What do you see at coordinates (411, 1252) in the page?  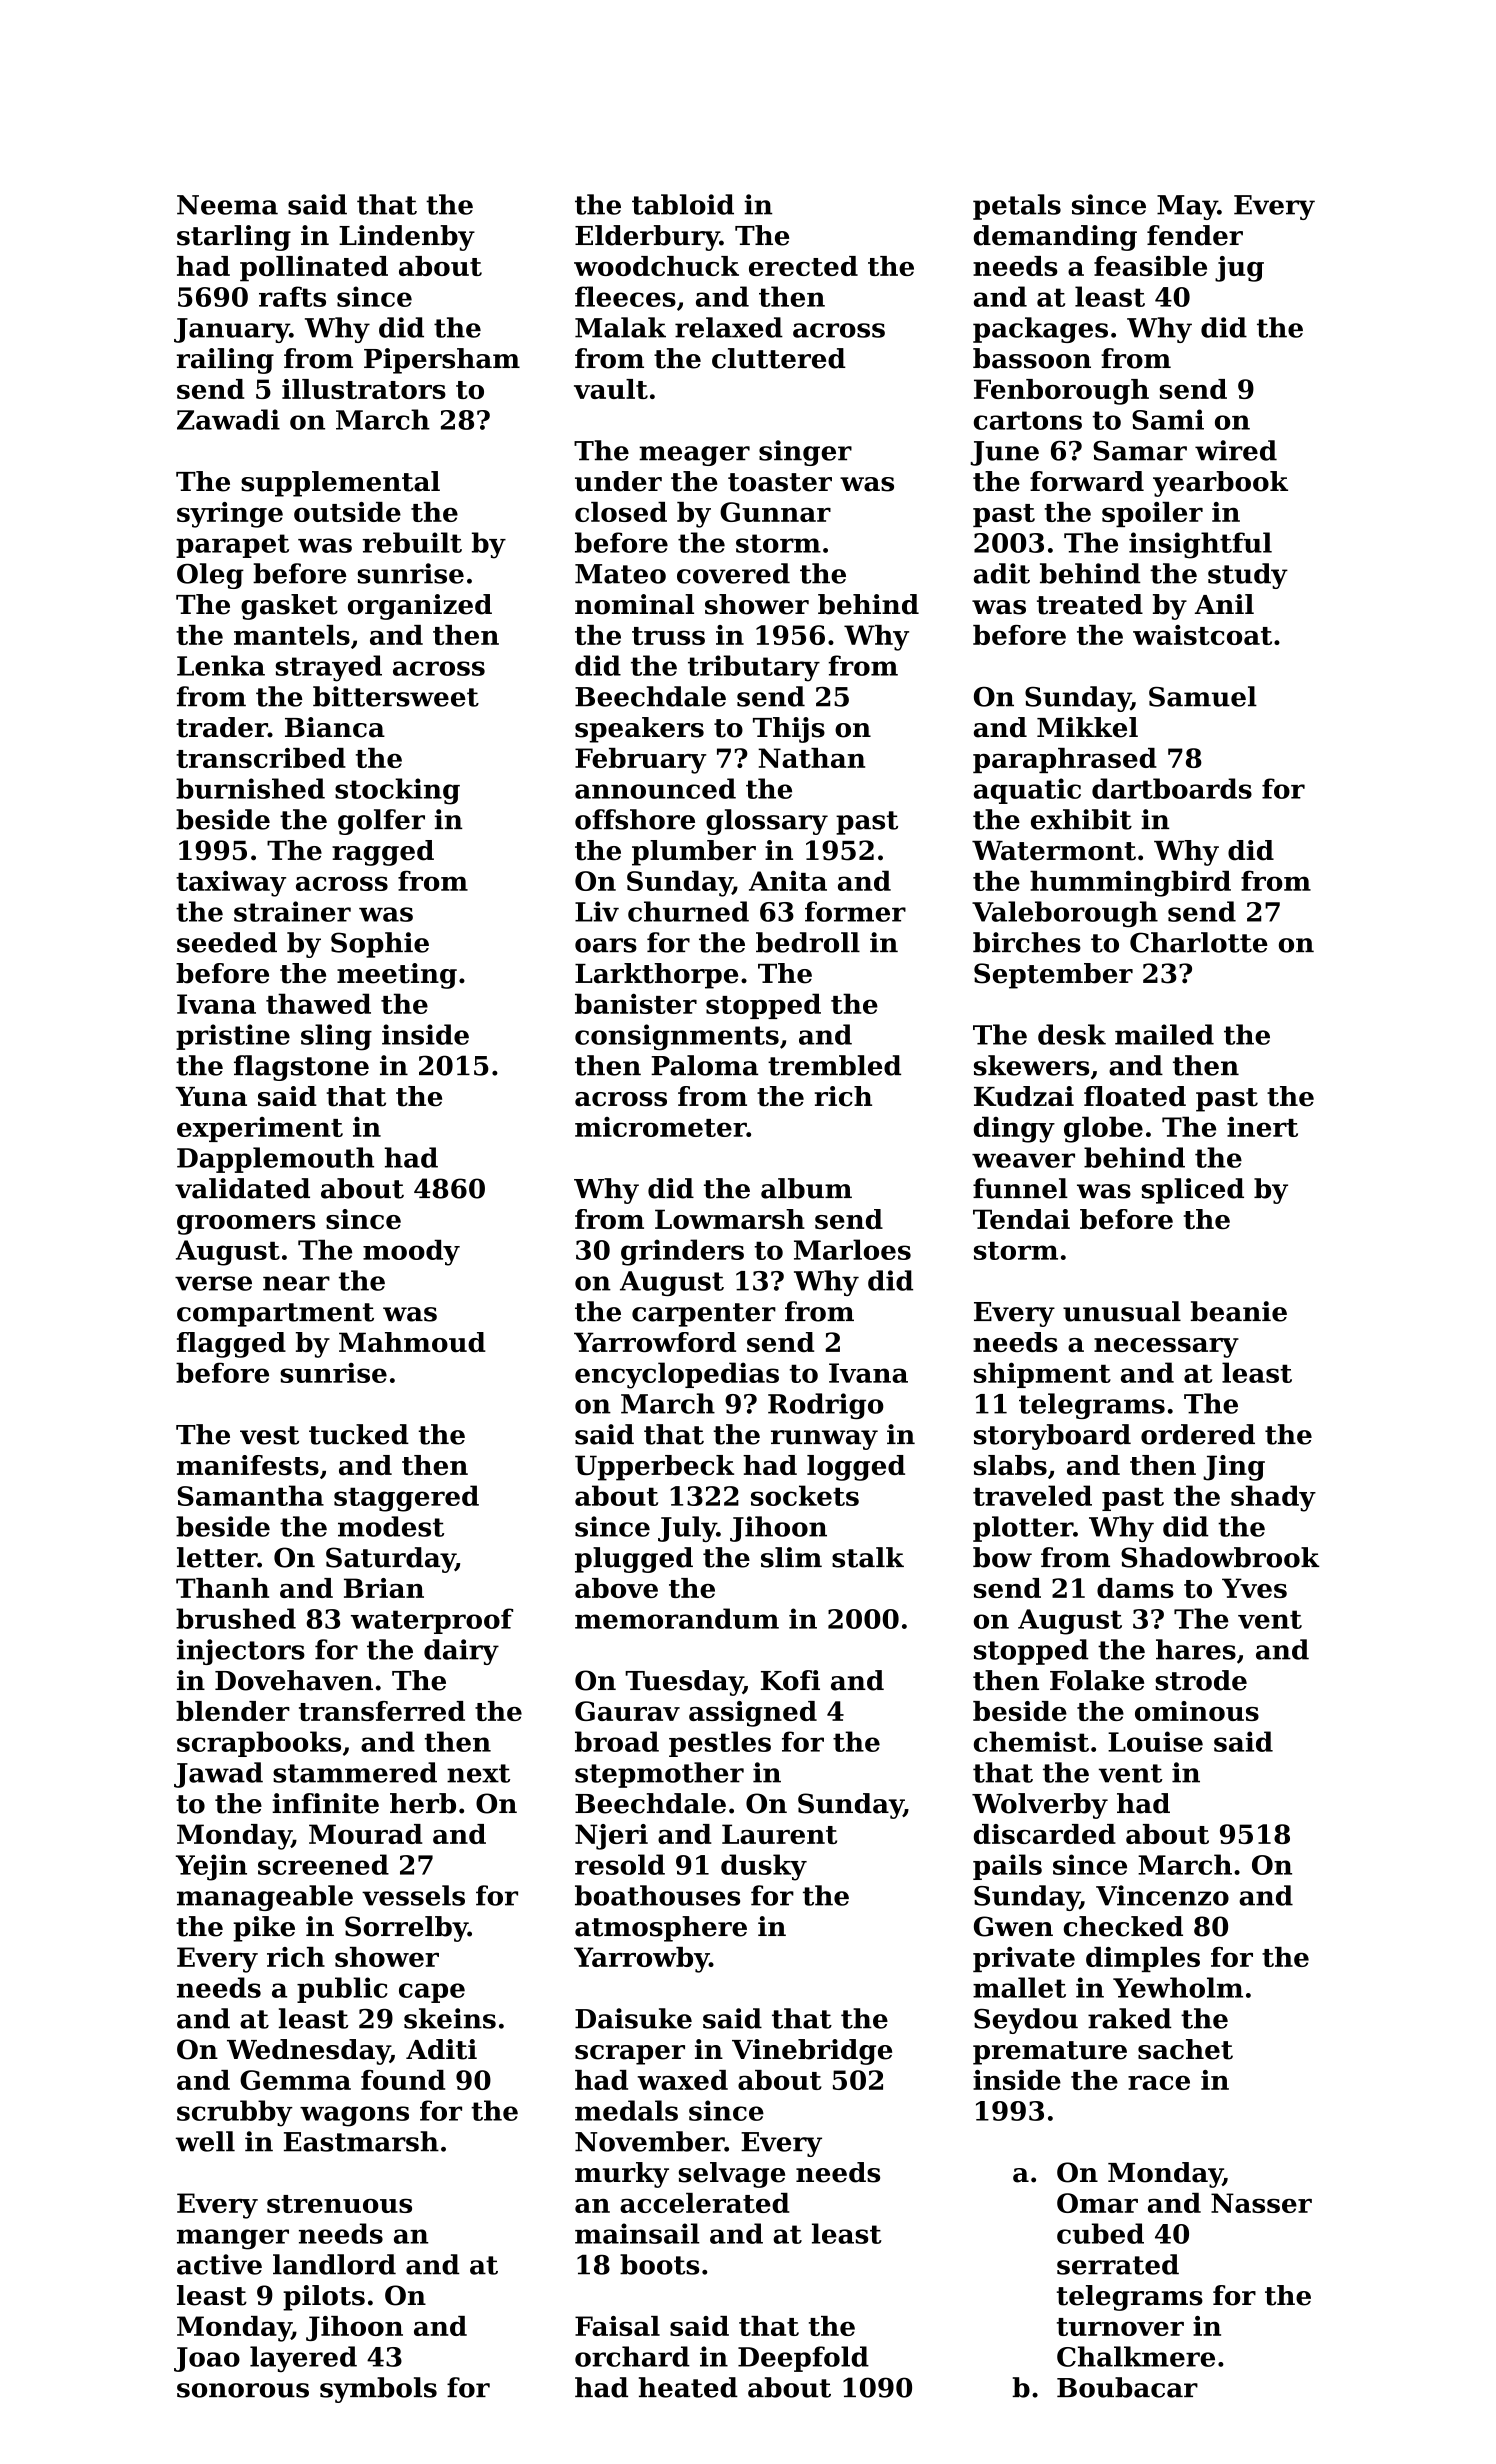 I see `moody` at bounding box center [411, 1252].
